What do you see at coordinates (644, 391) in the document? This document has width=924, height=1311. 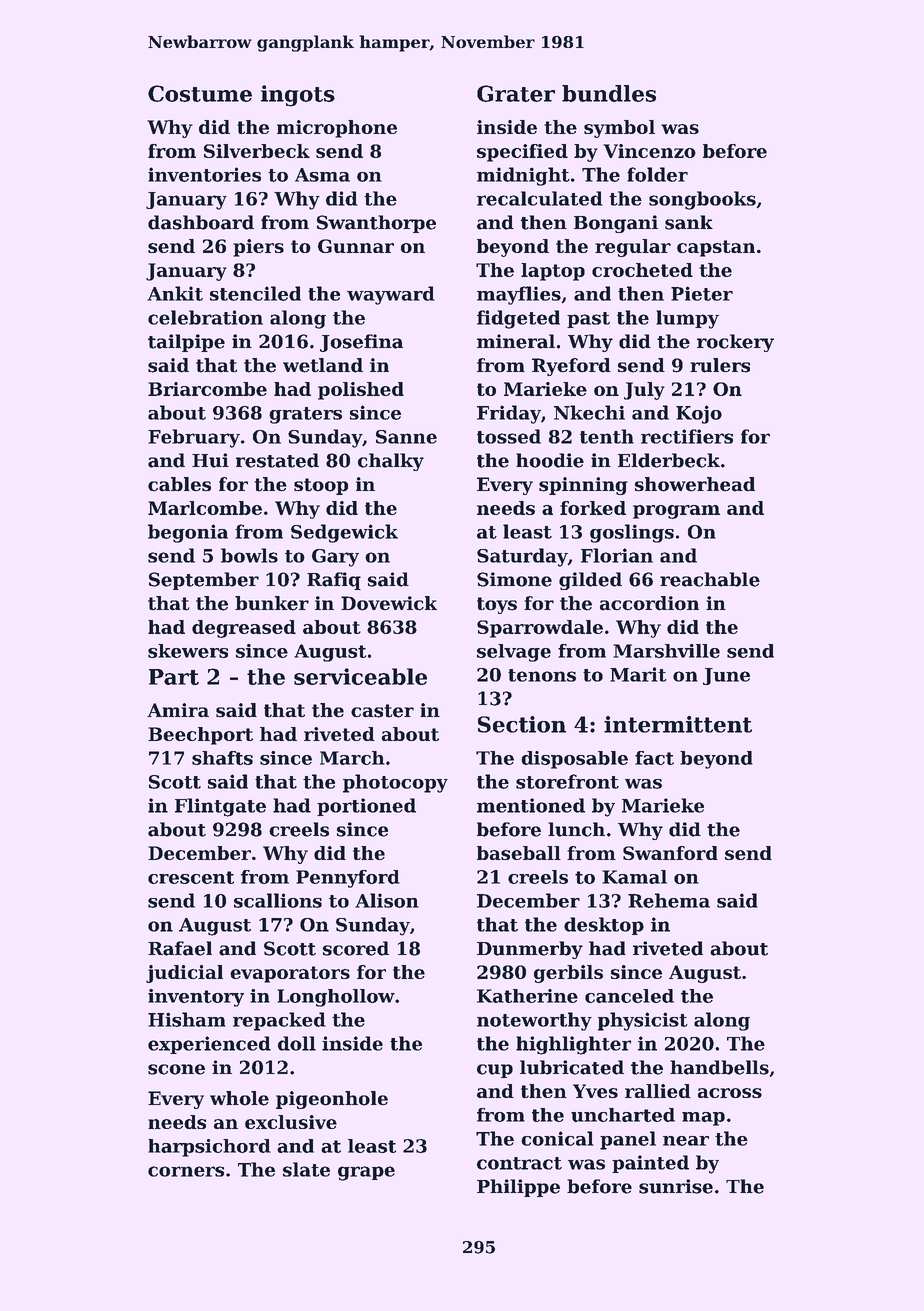 I see `July` at bounding box center [644, 391].
